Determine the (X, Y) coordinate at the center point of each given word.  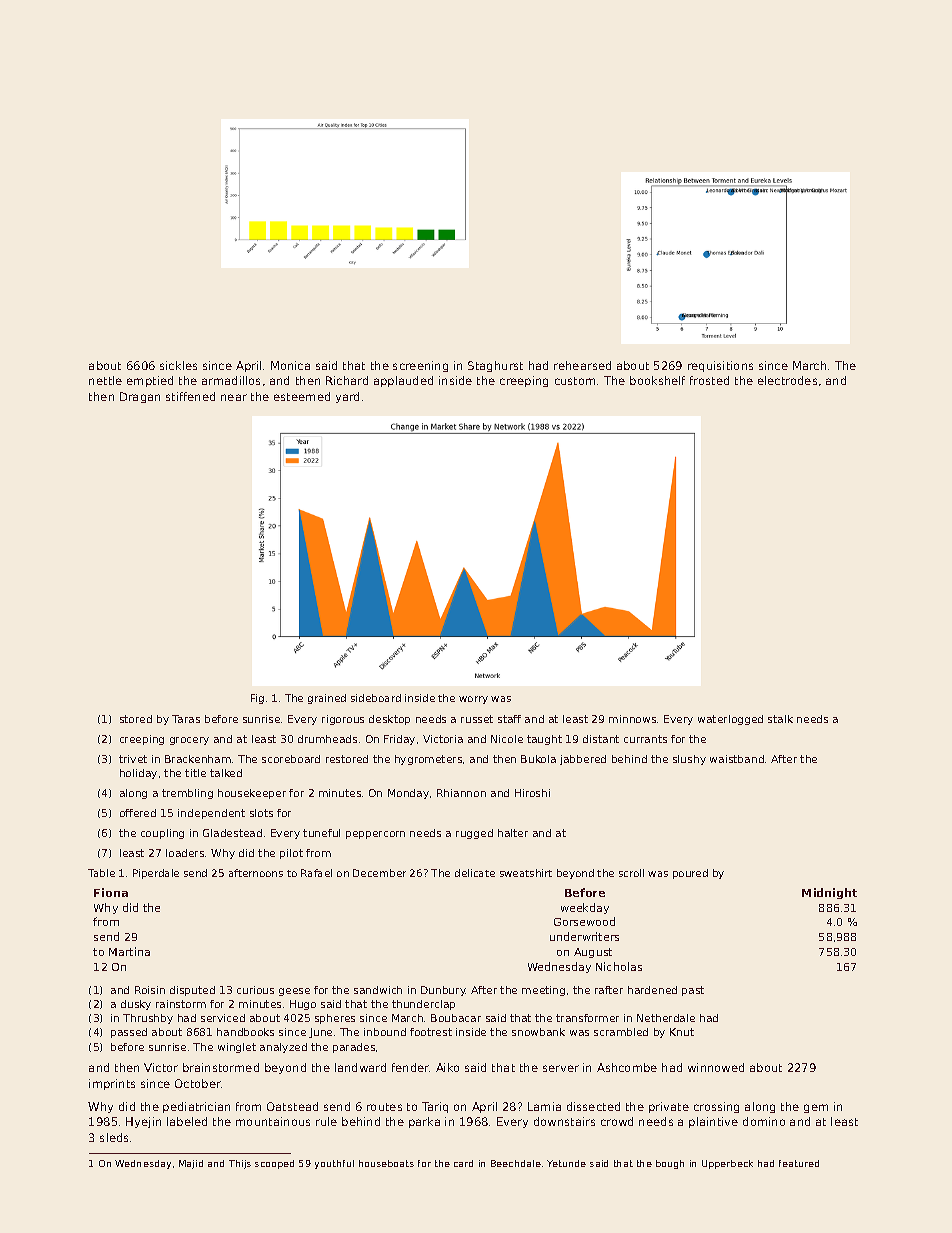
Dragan (140, 397)
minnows (632, 719)
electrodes (787, 380)
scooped (274, 1164)
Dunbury (443, 991)
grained (327, 699)
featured (799, 1163)
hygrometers (428, 760)
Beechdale (516, 1163)
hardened (652, 990)
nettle (105, 380)
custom (575, 381)
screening (420, 366)
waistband (737, 759)
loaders (185, 853)
